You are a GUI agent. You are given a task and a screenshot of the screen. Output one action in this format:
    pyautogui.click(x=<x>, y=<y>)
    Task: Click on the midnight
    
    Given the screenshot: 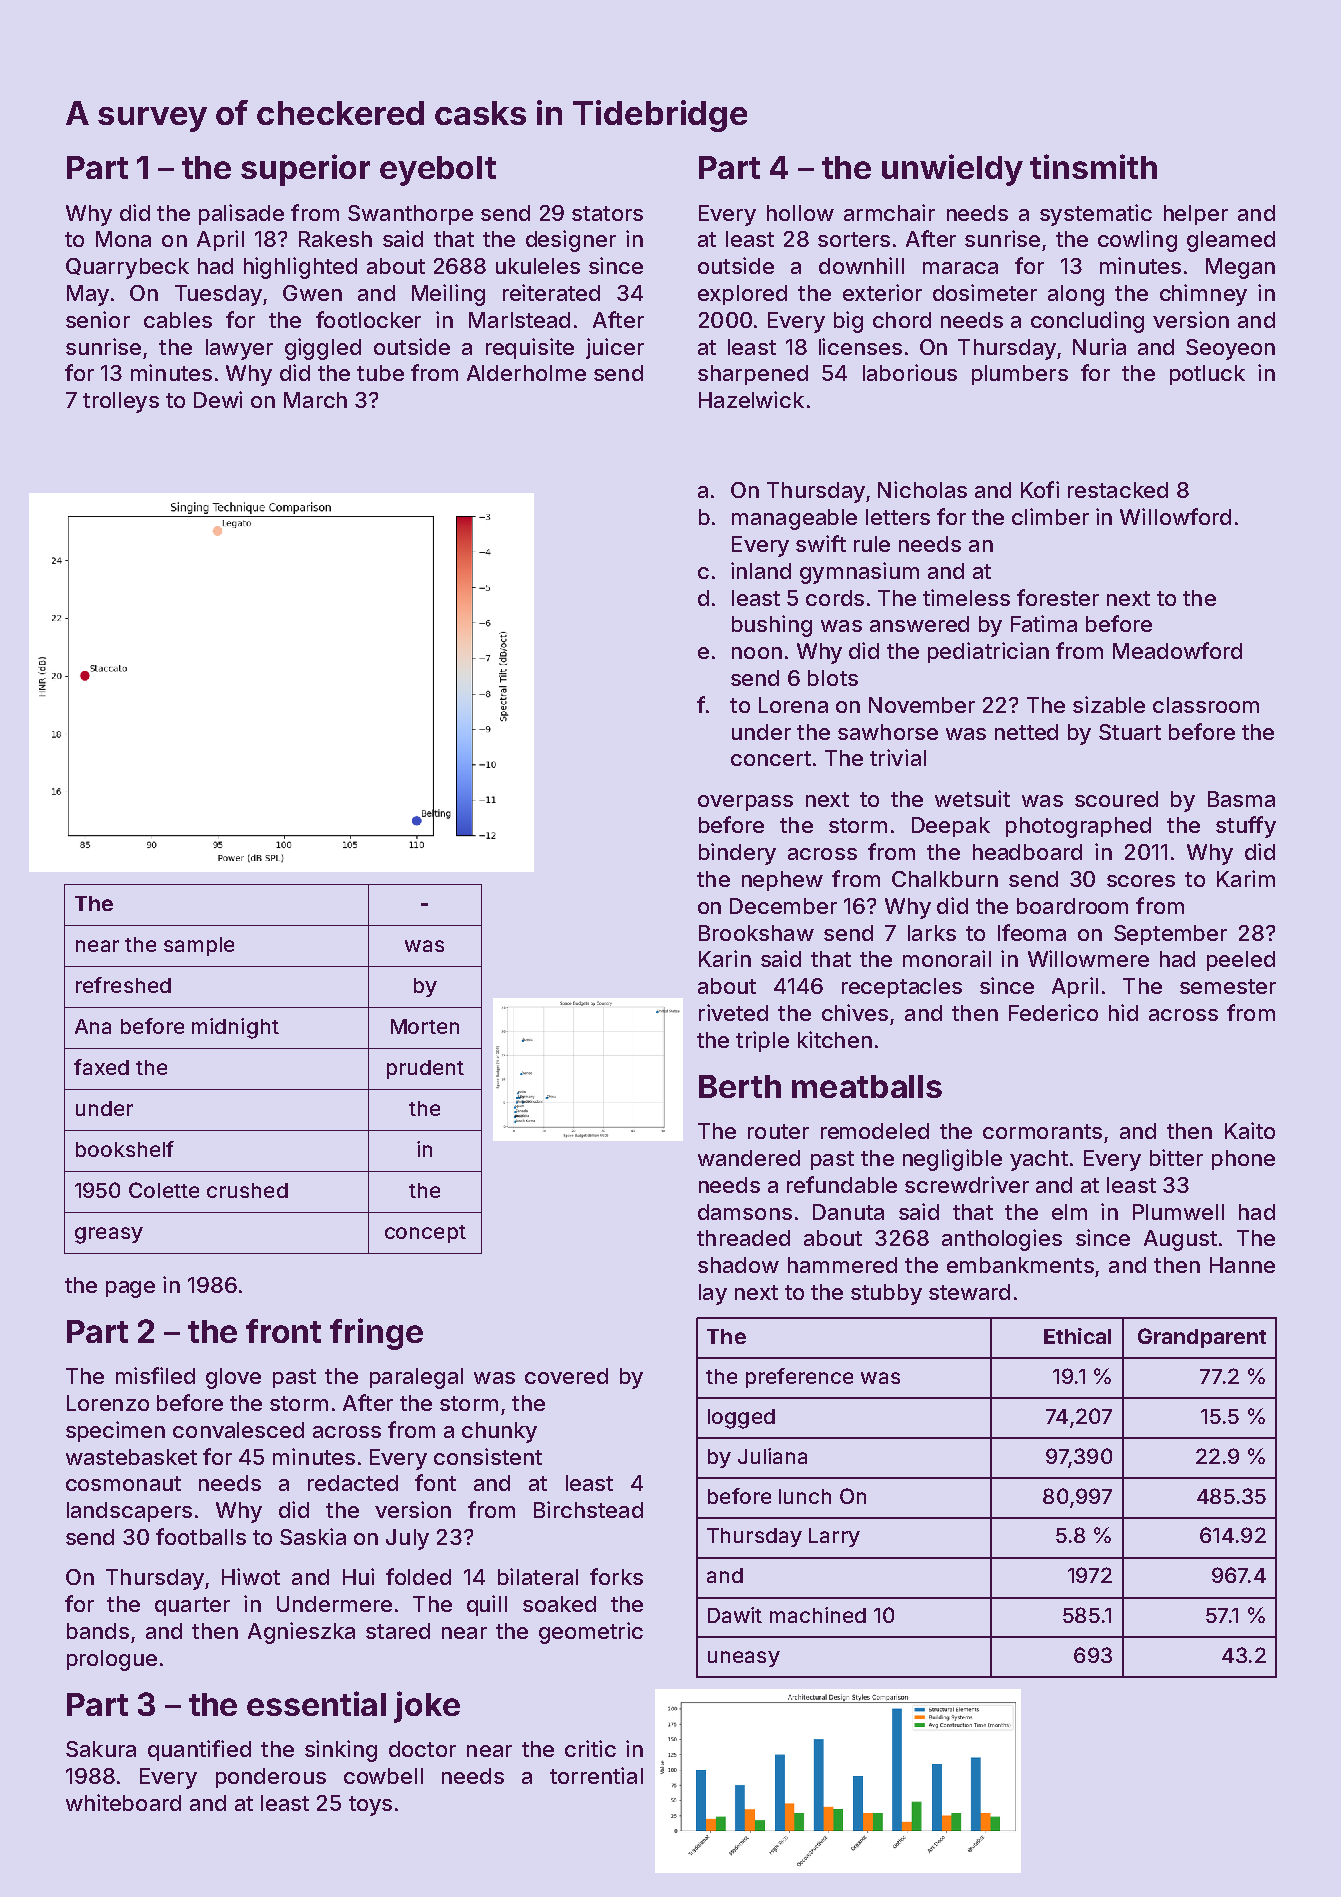 What is the action you would take?
    pyautogui.click(x=235, y=1028)
